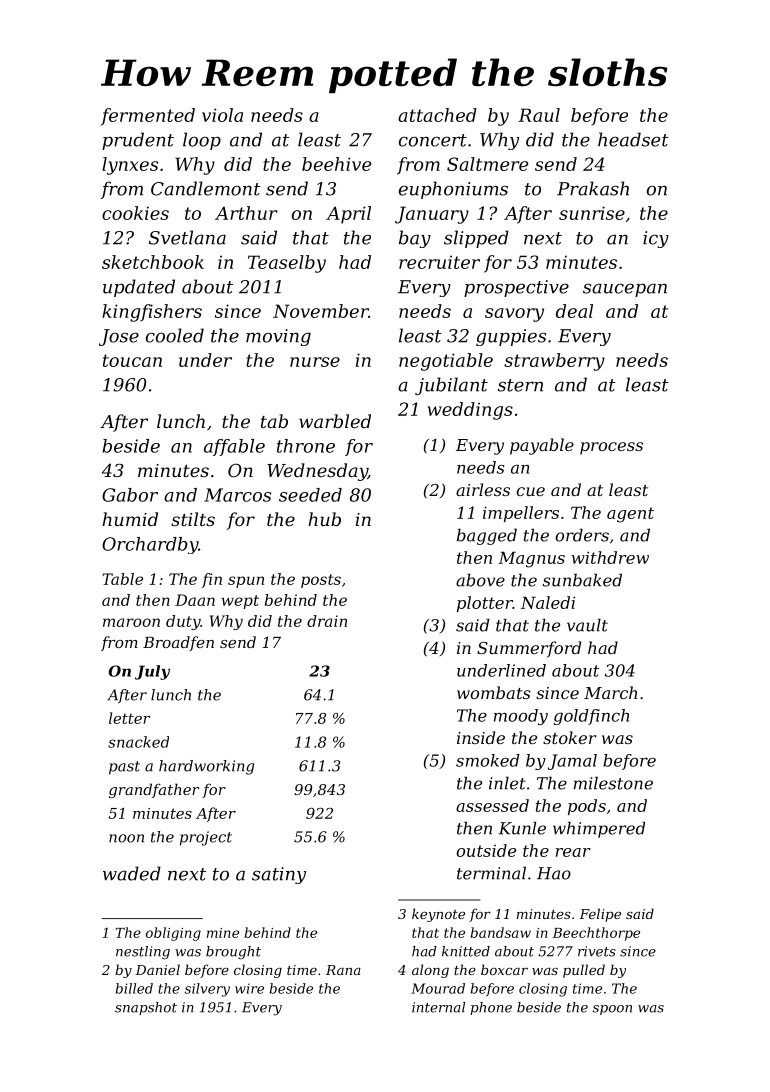  Describe the element at coordinates (584, 971) in the screenshot. I see `pulled` at that location.
